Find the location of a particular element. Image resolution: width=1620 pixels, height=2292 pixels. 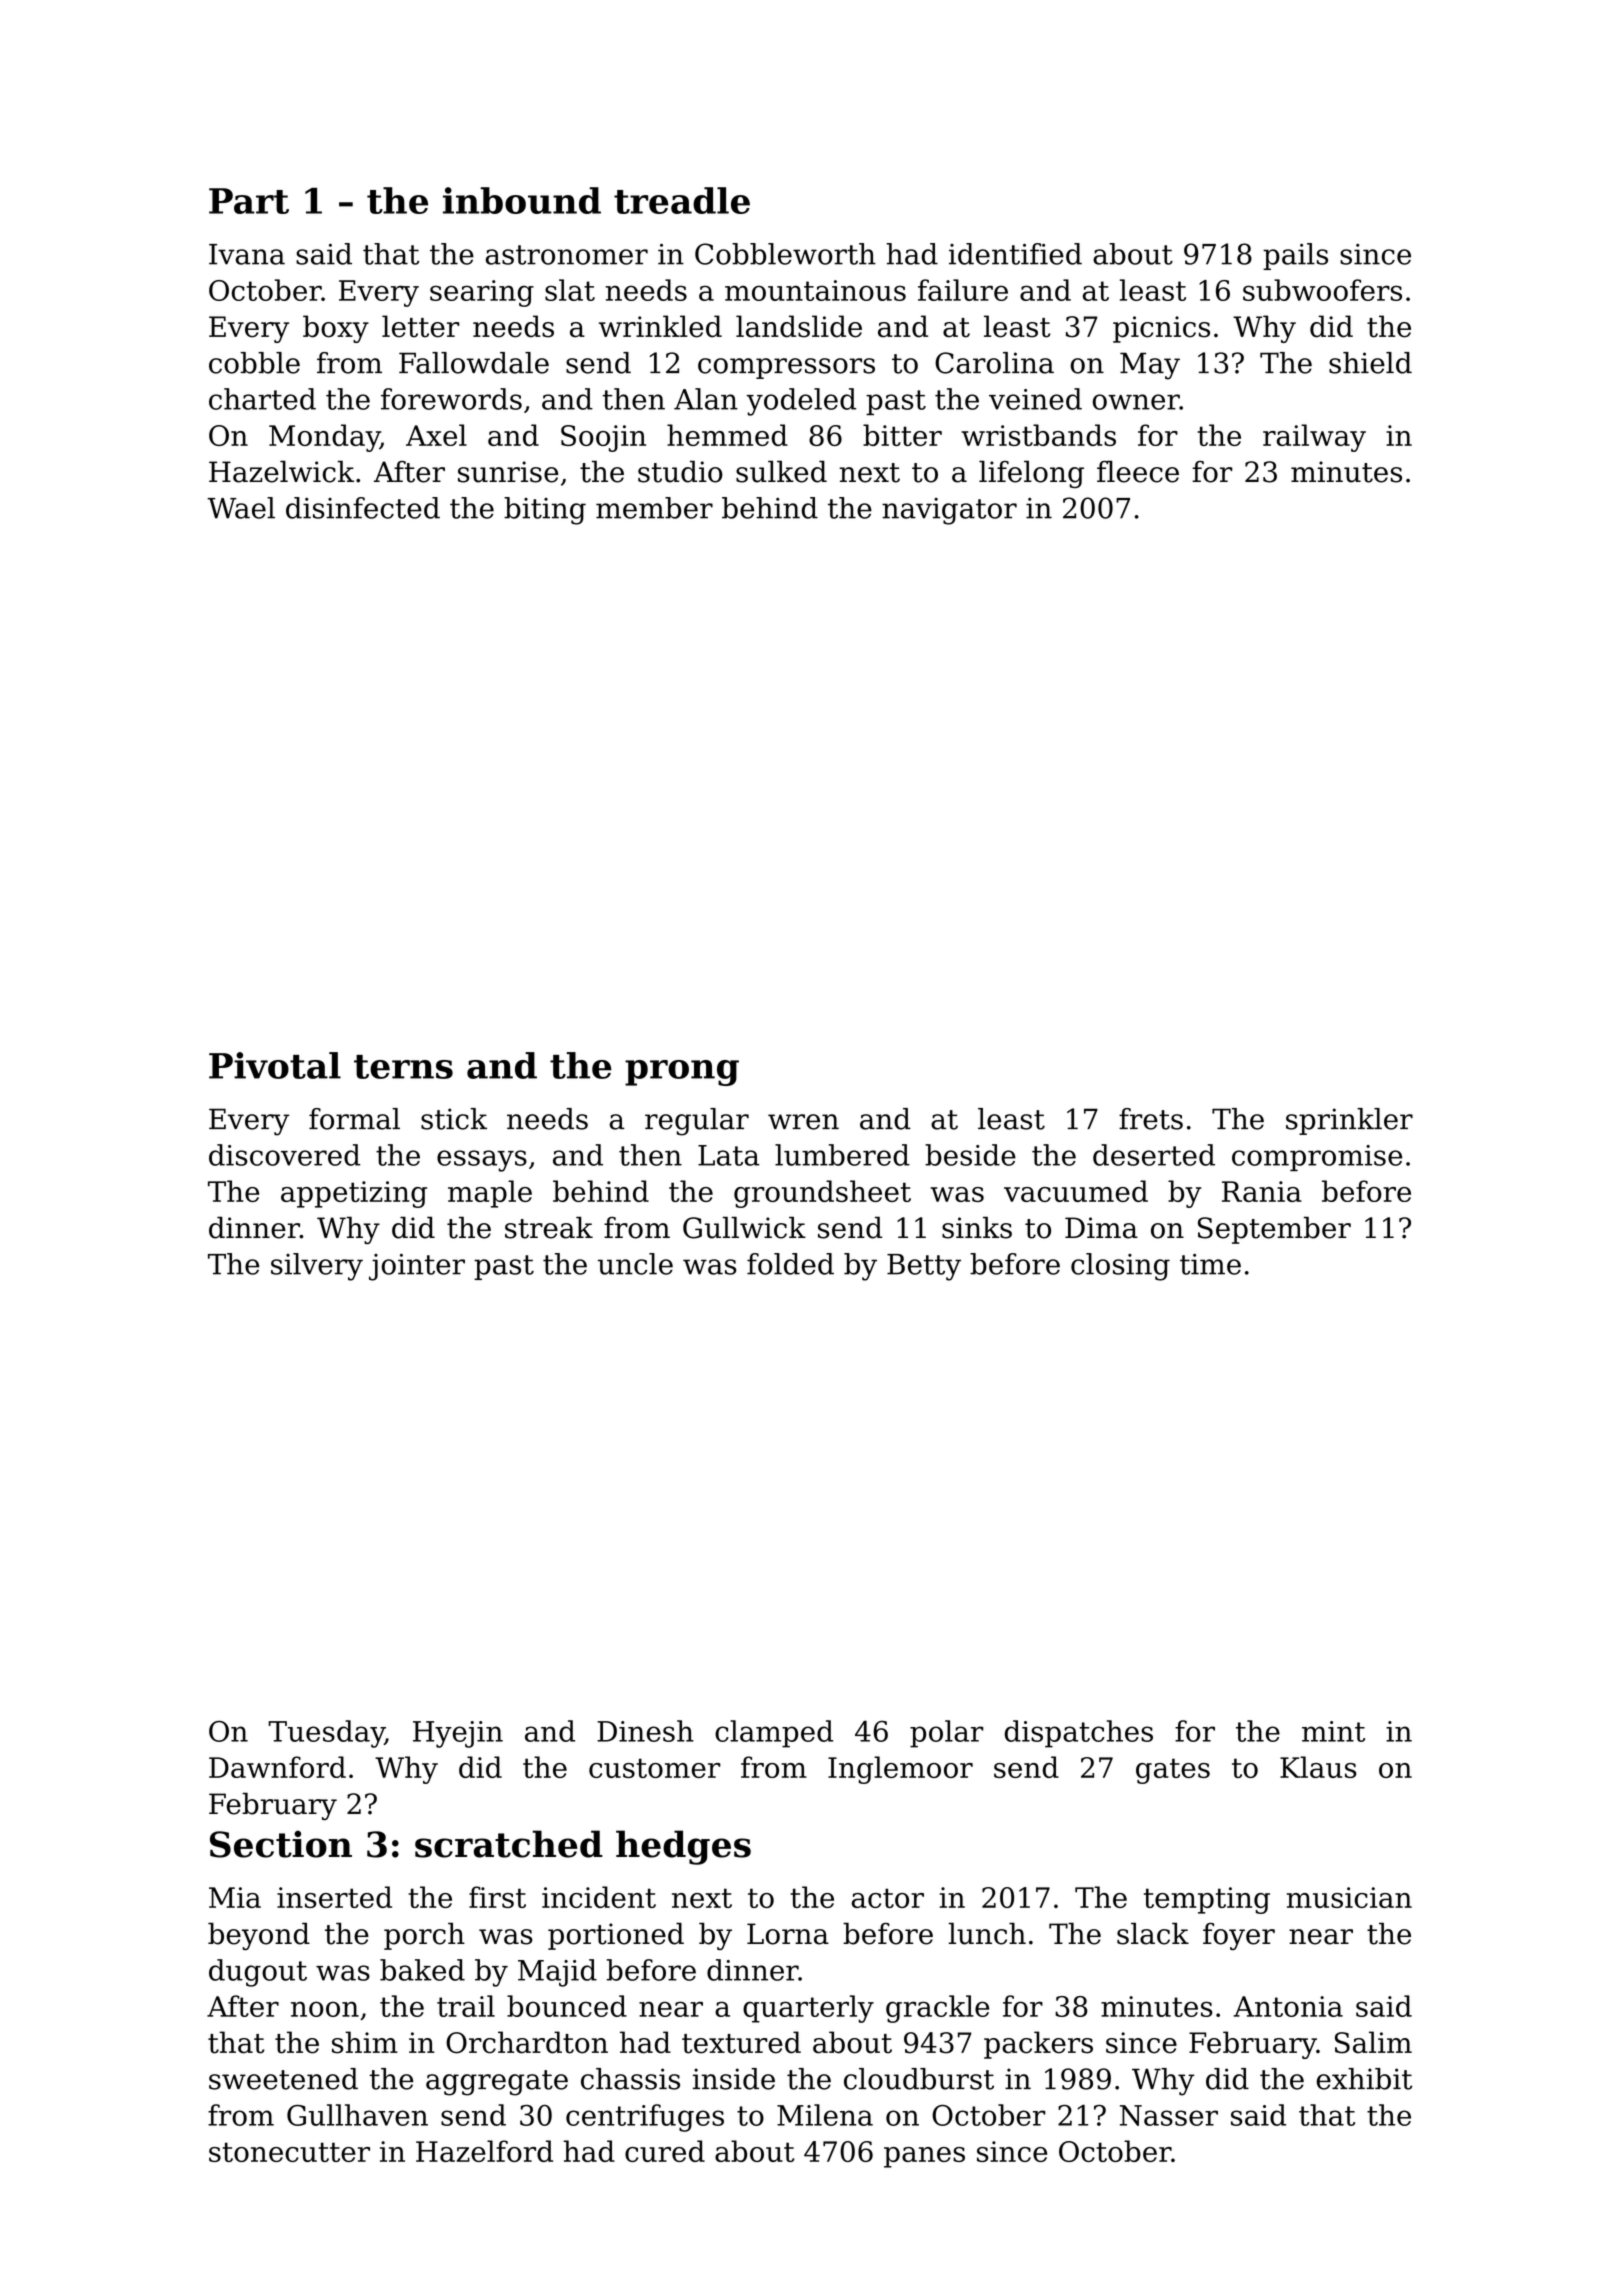

Pivotal is located at coordinates (275, 1065).
